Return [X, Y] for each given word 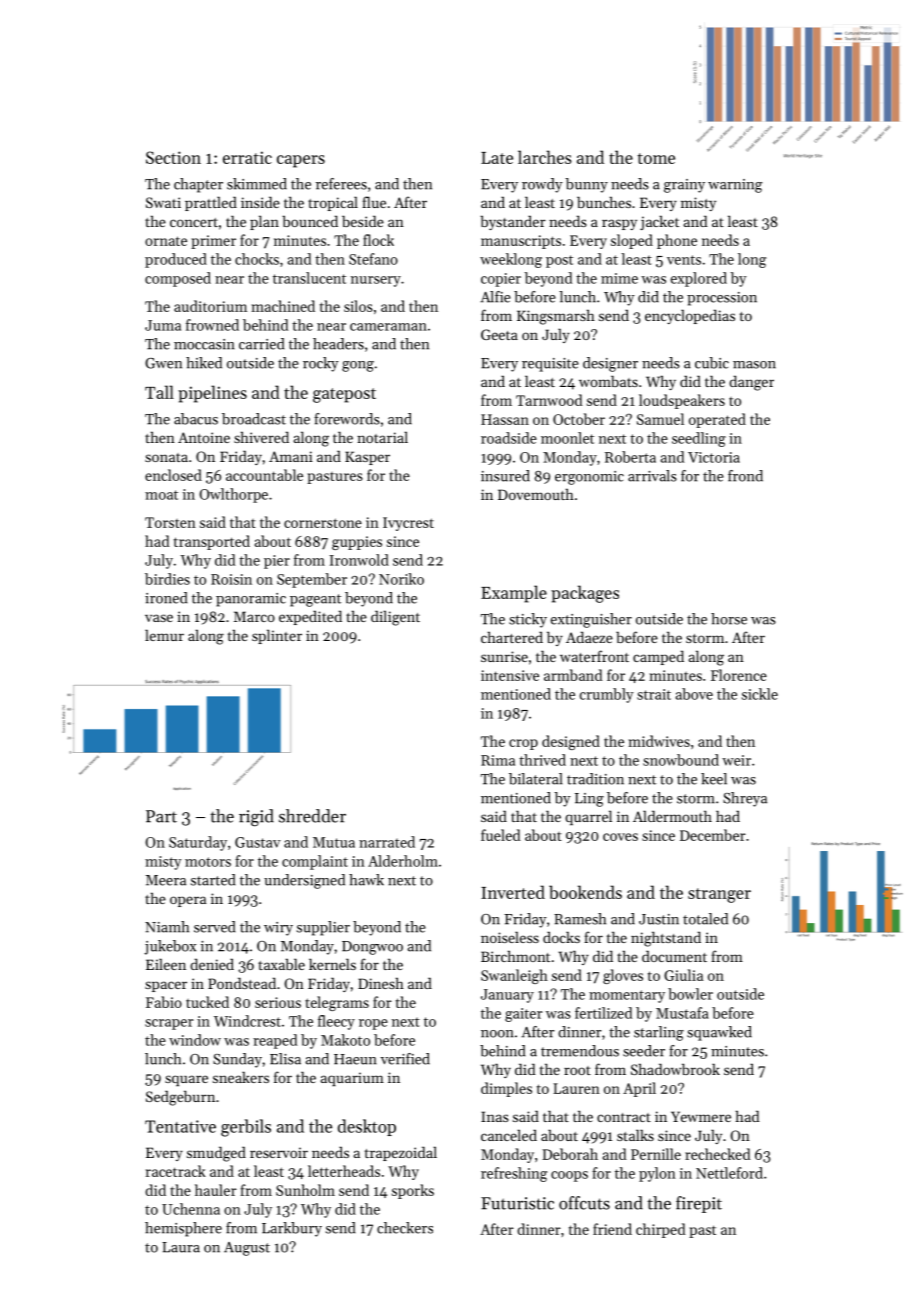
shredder [312, 816]
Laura [181, 1247]
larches [545, 157]
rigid [256, 818]
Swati [163, 202]
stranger [719, 895]
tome [656, 158]
